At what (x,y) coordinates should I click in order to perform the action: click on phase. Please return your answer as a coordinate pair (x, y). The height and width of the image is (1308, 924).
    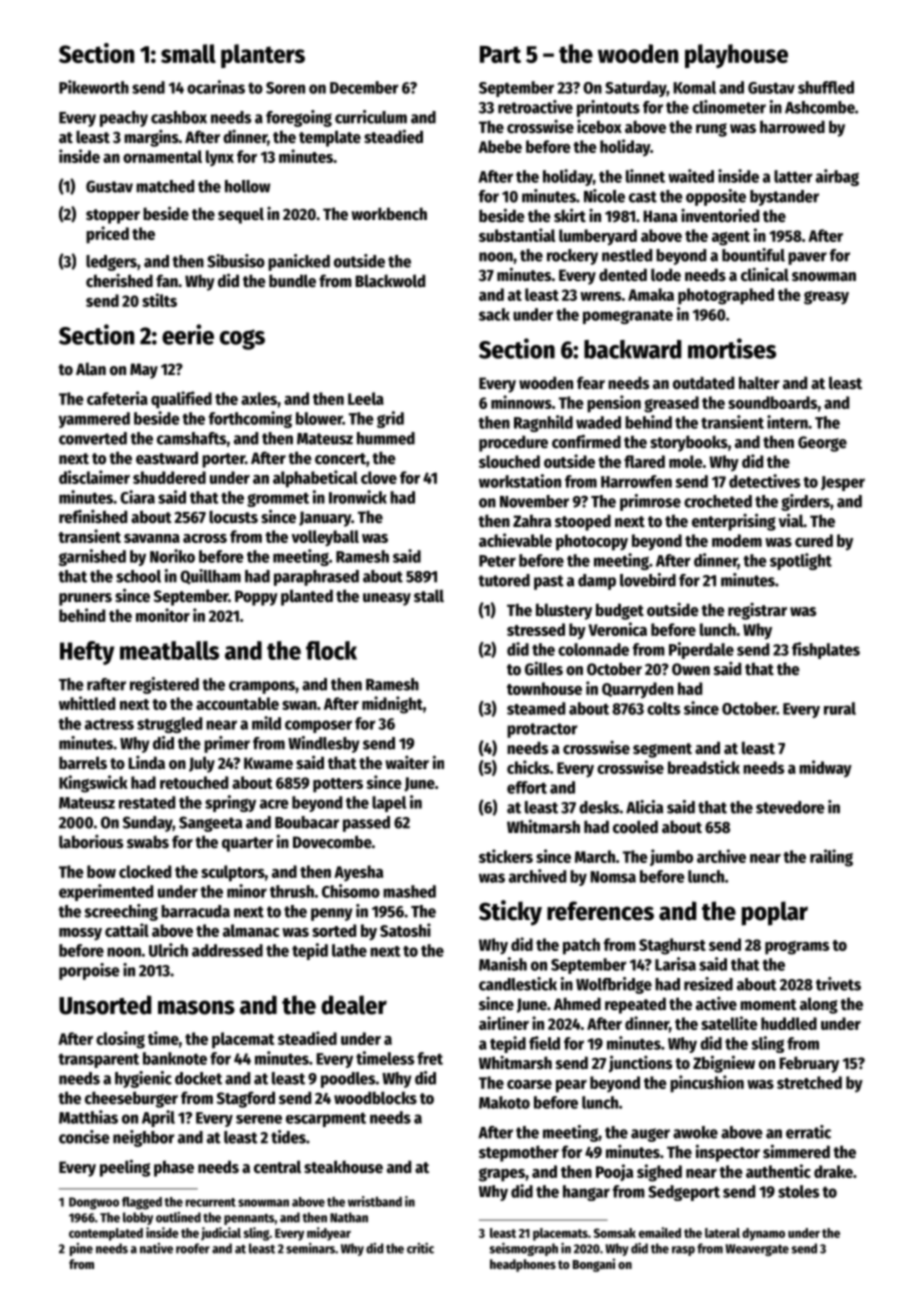
    Looking at the image, I should click on (174, 1168).
